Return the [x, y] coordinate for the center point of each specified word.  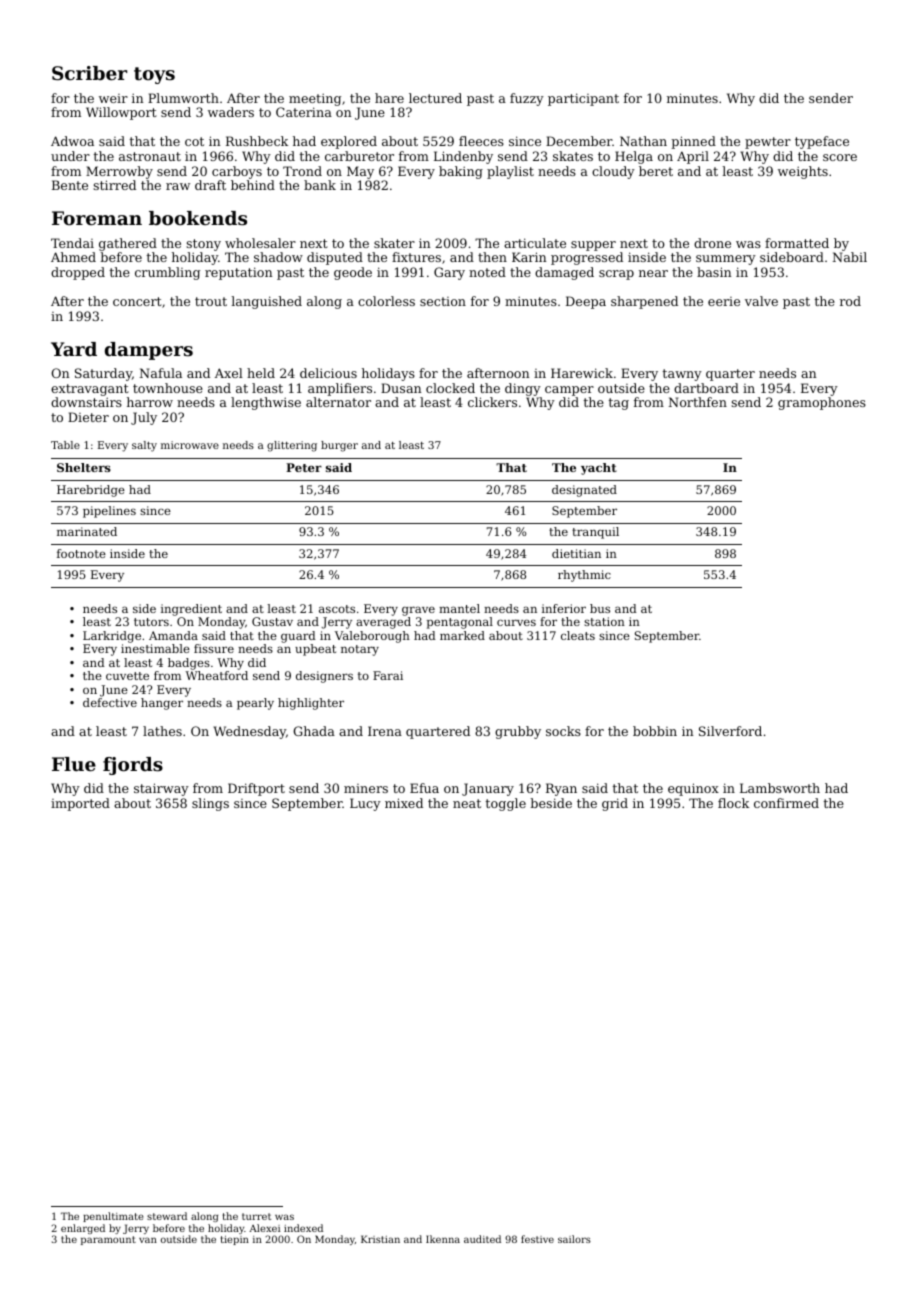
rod [850, 301]
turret [256, 1216]
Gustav [272, 621]
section [443, 301]
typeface [822, 142]
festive [537, 1239]
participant [583, 99]
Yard [74, 349]
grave [418, 611]
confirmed [786, 803]
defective [110, 702]
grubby [518, 732]
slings [210, 804]
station [604, 621]
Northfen [698, 402]
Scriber [89, 73]
